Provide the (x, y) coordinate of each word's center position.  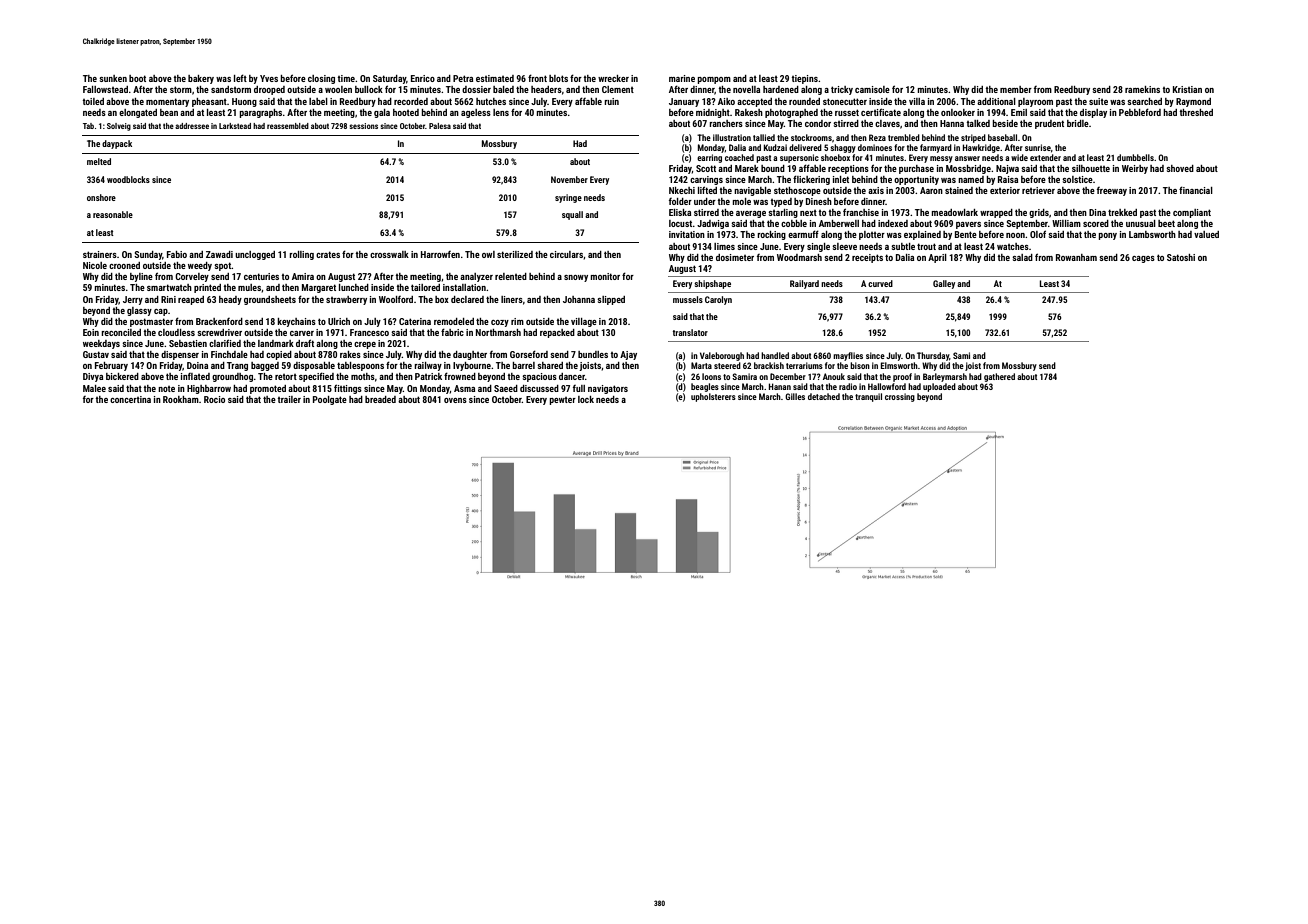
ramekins (1142, 89)
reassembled (288, 126)
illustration (732, 137)
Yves (269, 78)
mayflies (848, 356)
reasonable (113, 214)
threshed (1196, 112)
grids (1039, 213)
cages (1143, 259)
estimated (495, 78)
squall (572, 215)
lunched (354, 287)
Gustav (96, 354)
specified (316, 377)
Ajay (628, 355)
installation (464, 287)
